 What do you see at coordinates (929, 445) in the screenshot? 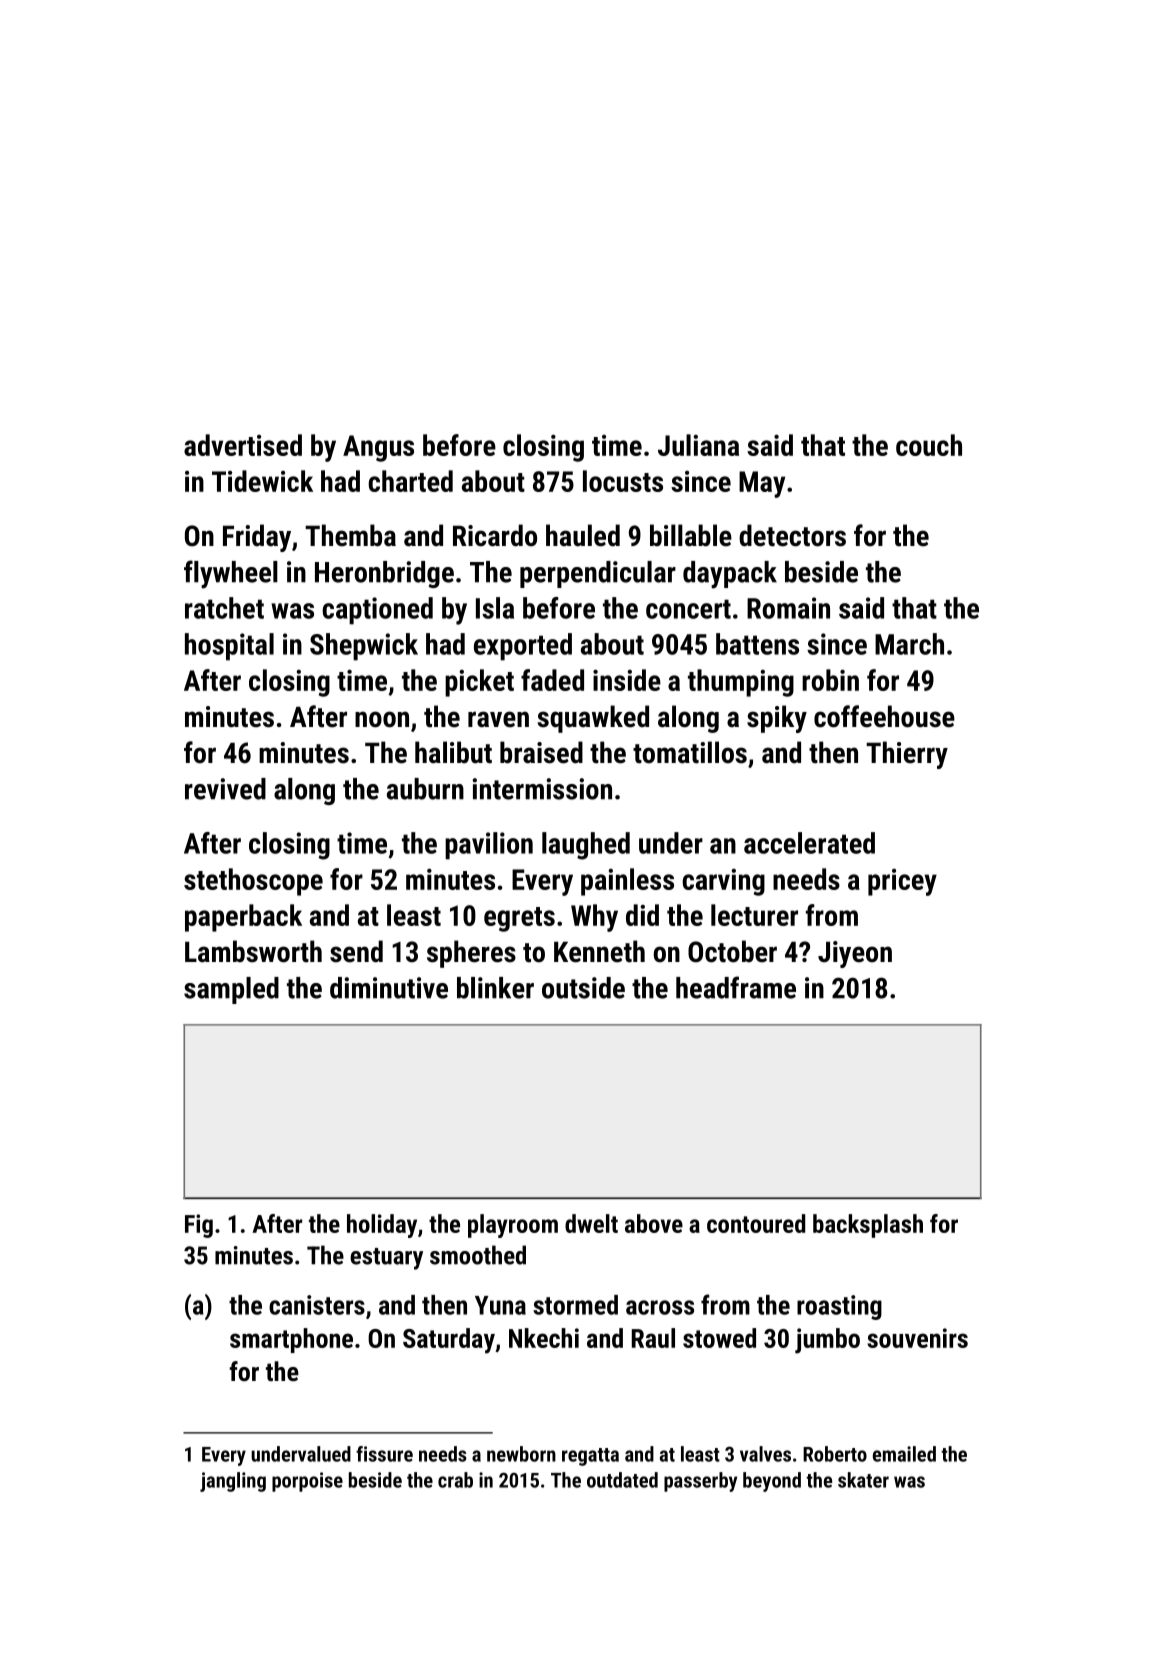
I see `couch` at bounding box center [929, 445].
